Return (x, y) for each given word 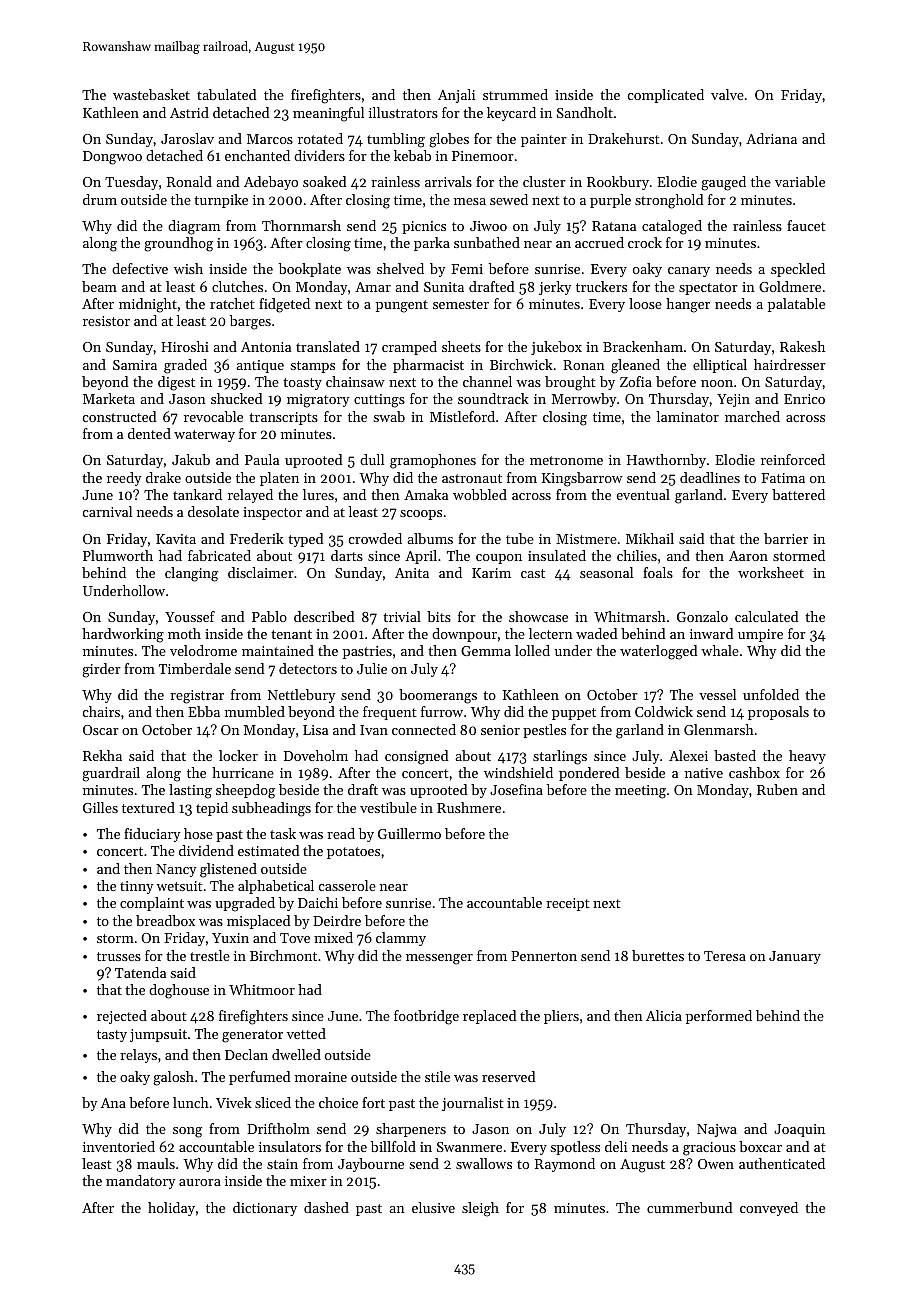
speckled (798, 270)
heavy (807, 757)
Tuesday (131, 183)
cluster (544, 181)
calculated (766, 616)
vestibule (388, 807)
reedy (124, 479)
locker (238, 755)
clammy (401, 939)
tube (520, 538)
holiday (171, 1209)
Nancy (176, 870)
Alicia (664, 1015)
